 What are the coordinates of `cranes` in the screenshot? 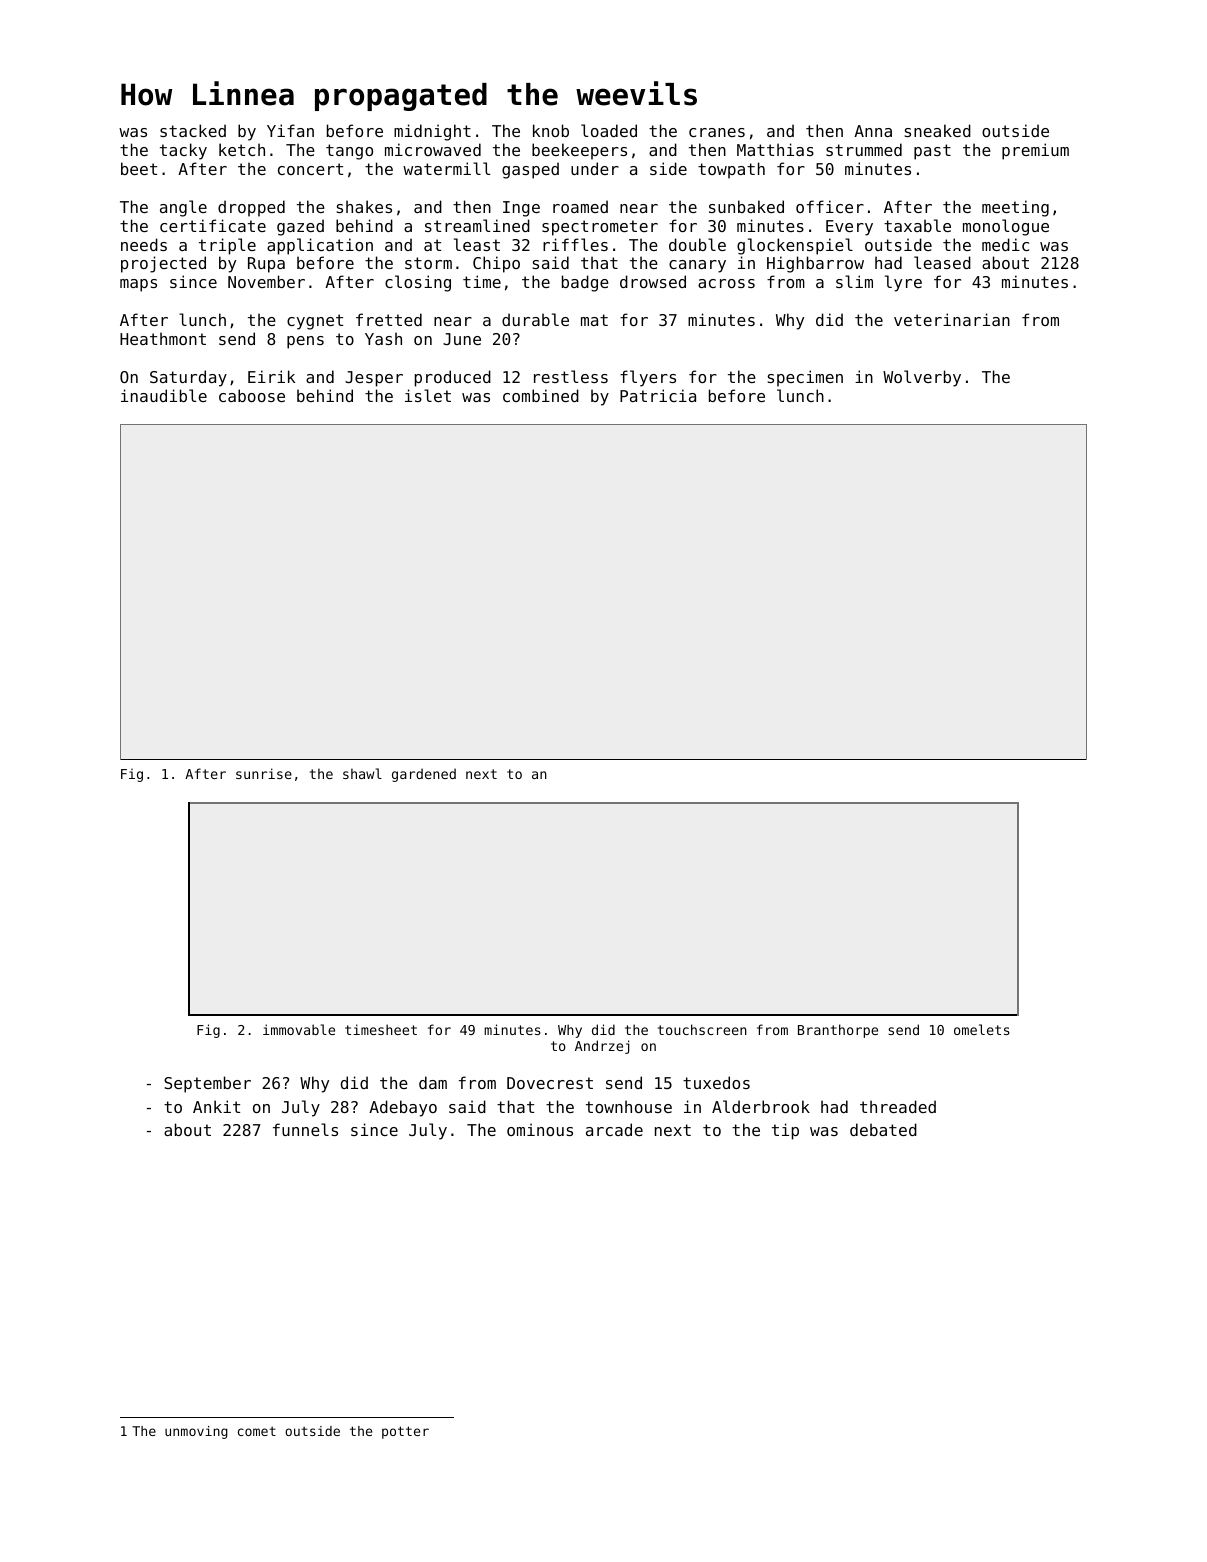 It's located at (717, 132).
